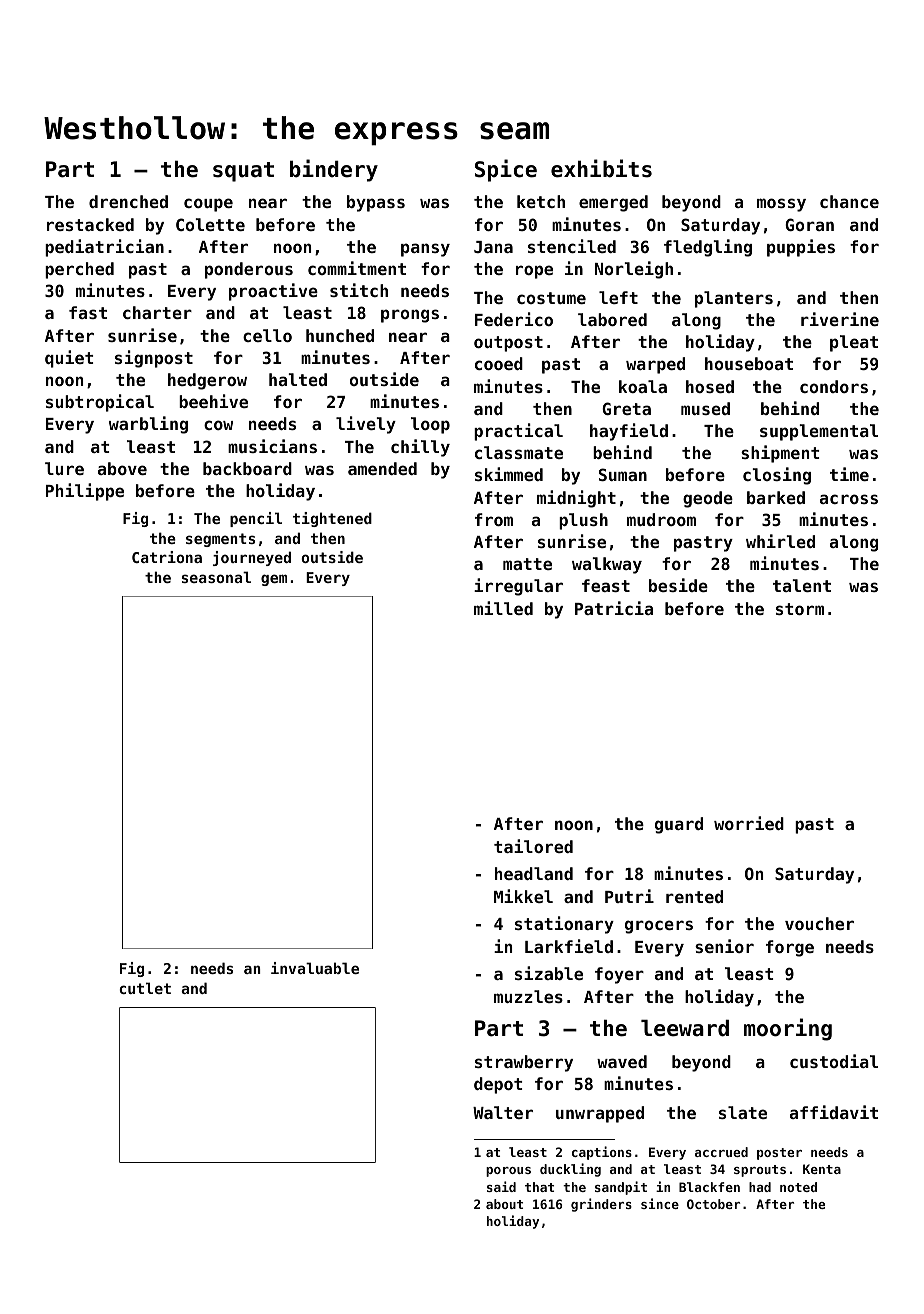 The height and width of the image is (1314, 924). What do you see at coordinates (167, 557) in the image?
I see `Catriona` at bounding box center [167, 557].
